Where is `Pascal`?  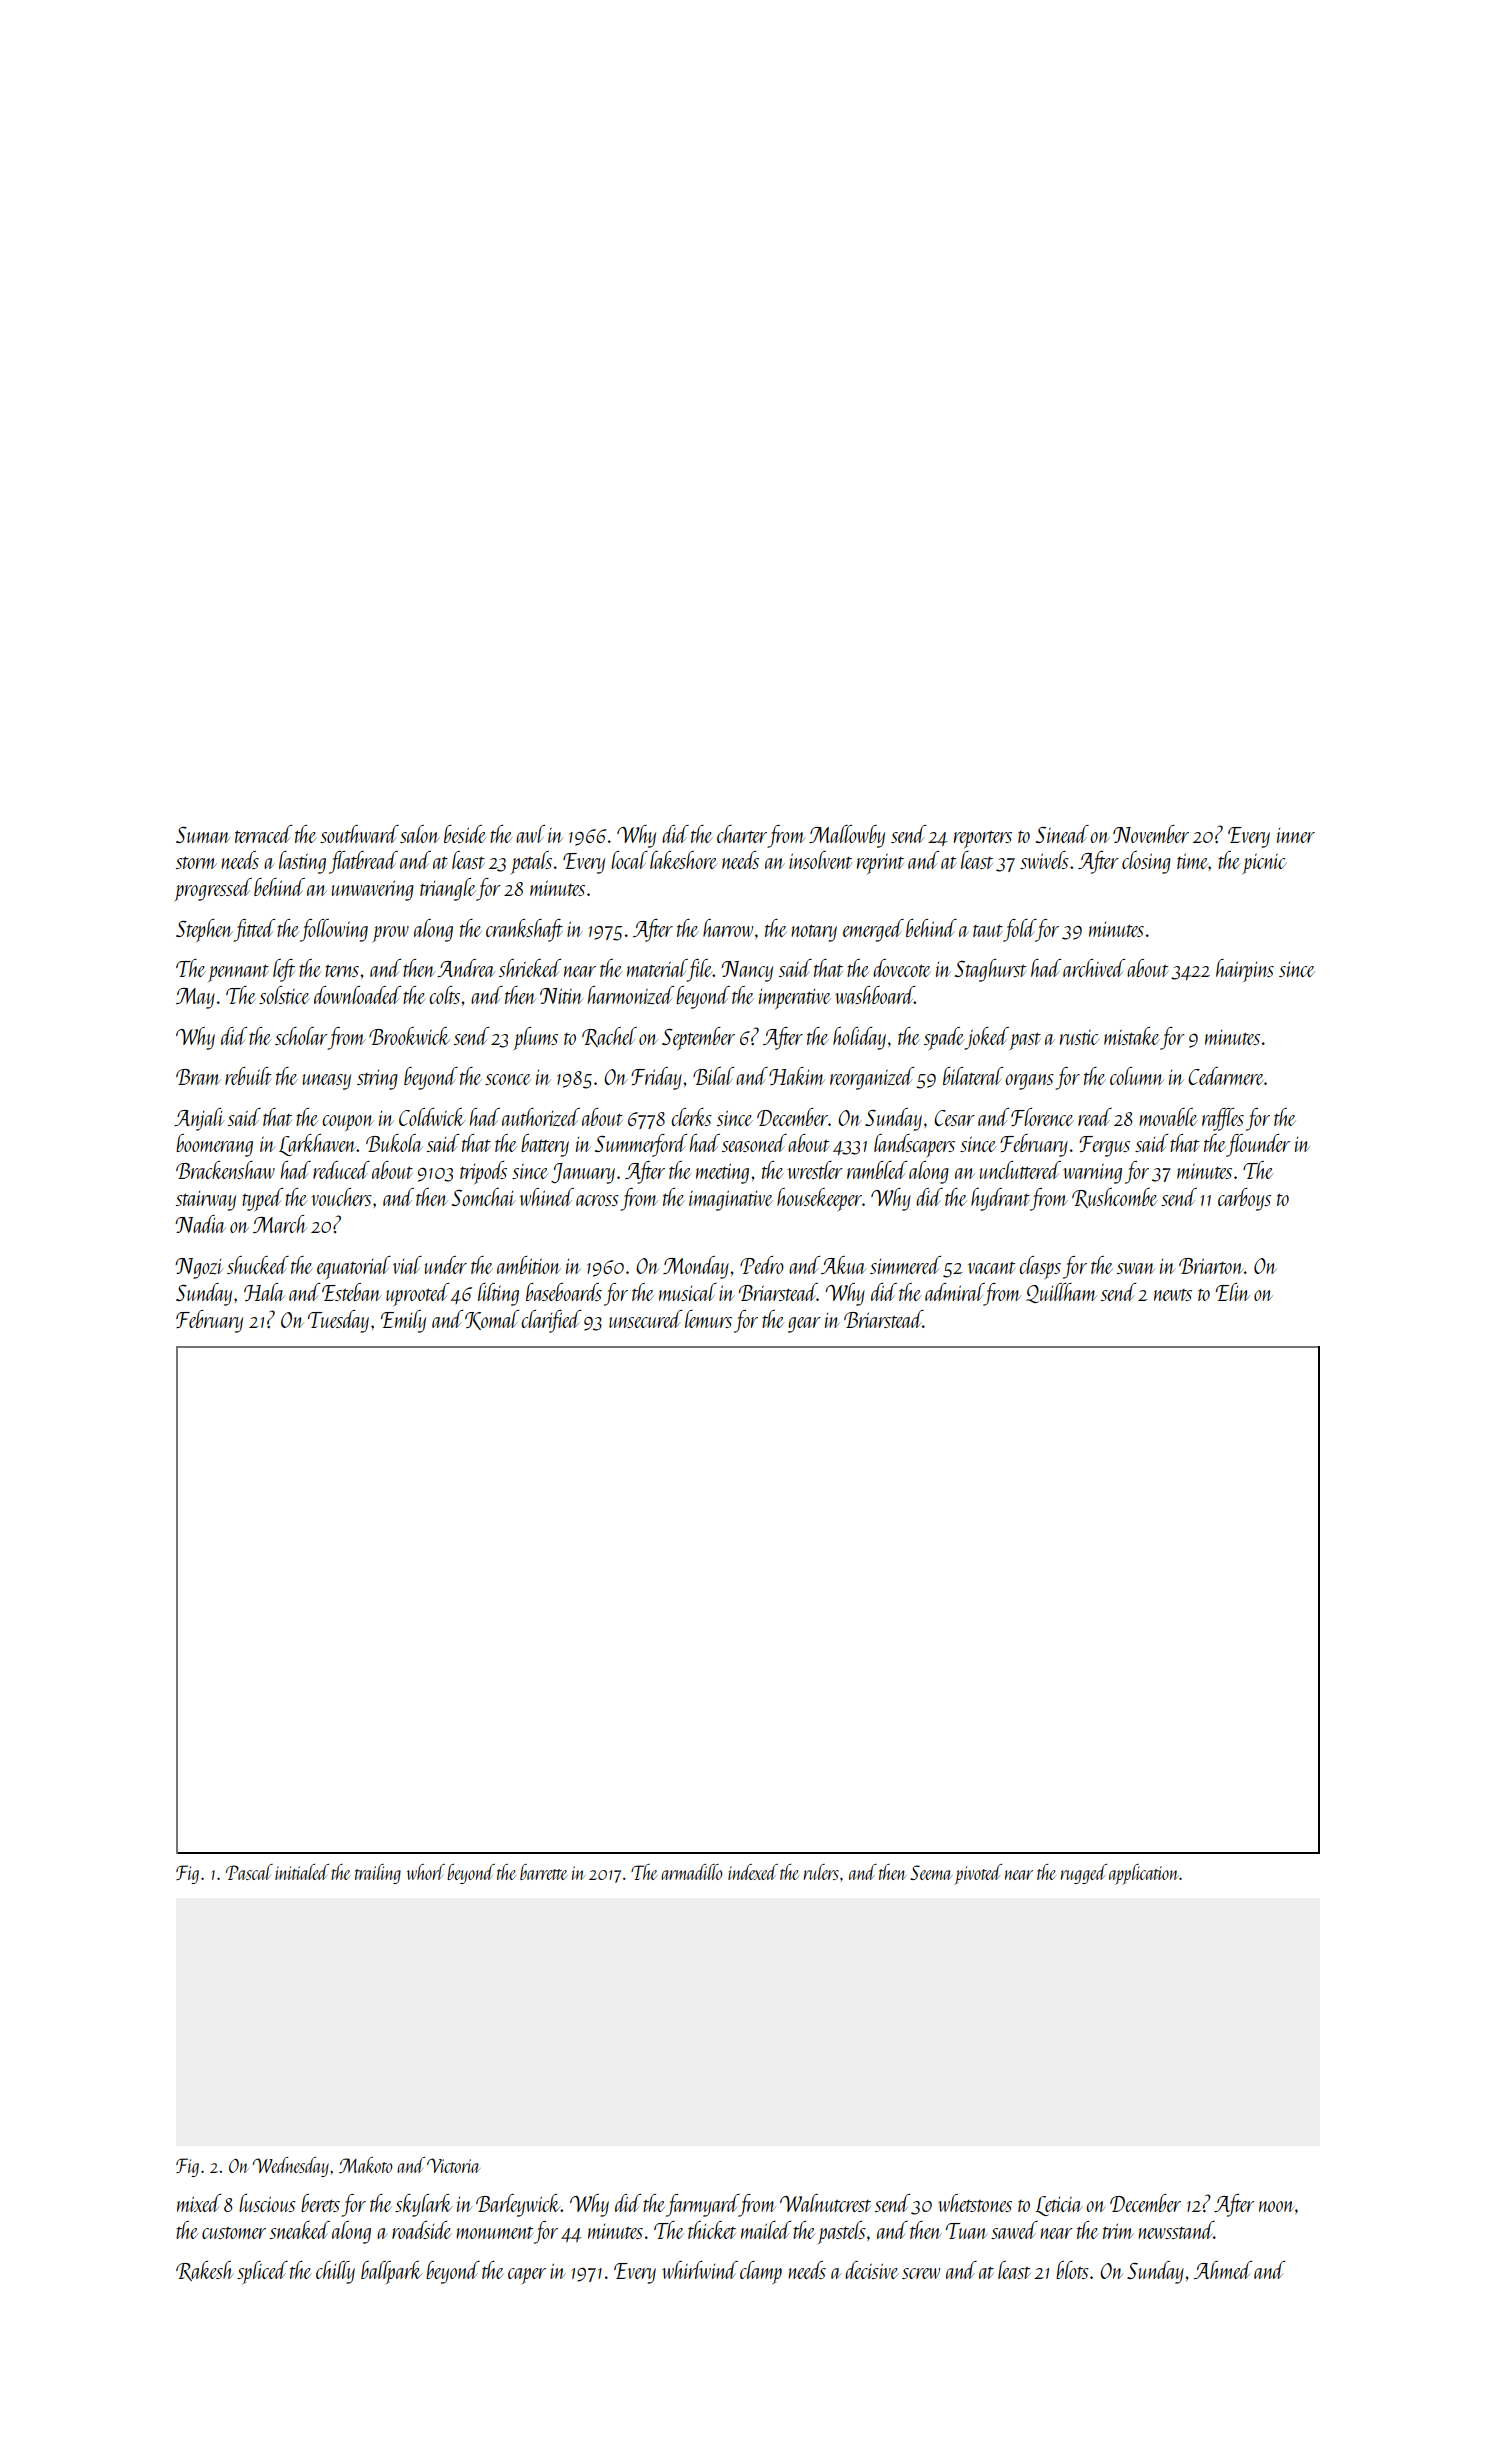 Pascal is located at coordinates (249, 1872).
